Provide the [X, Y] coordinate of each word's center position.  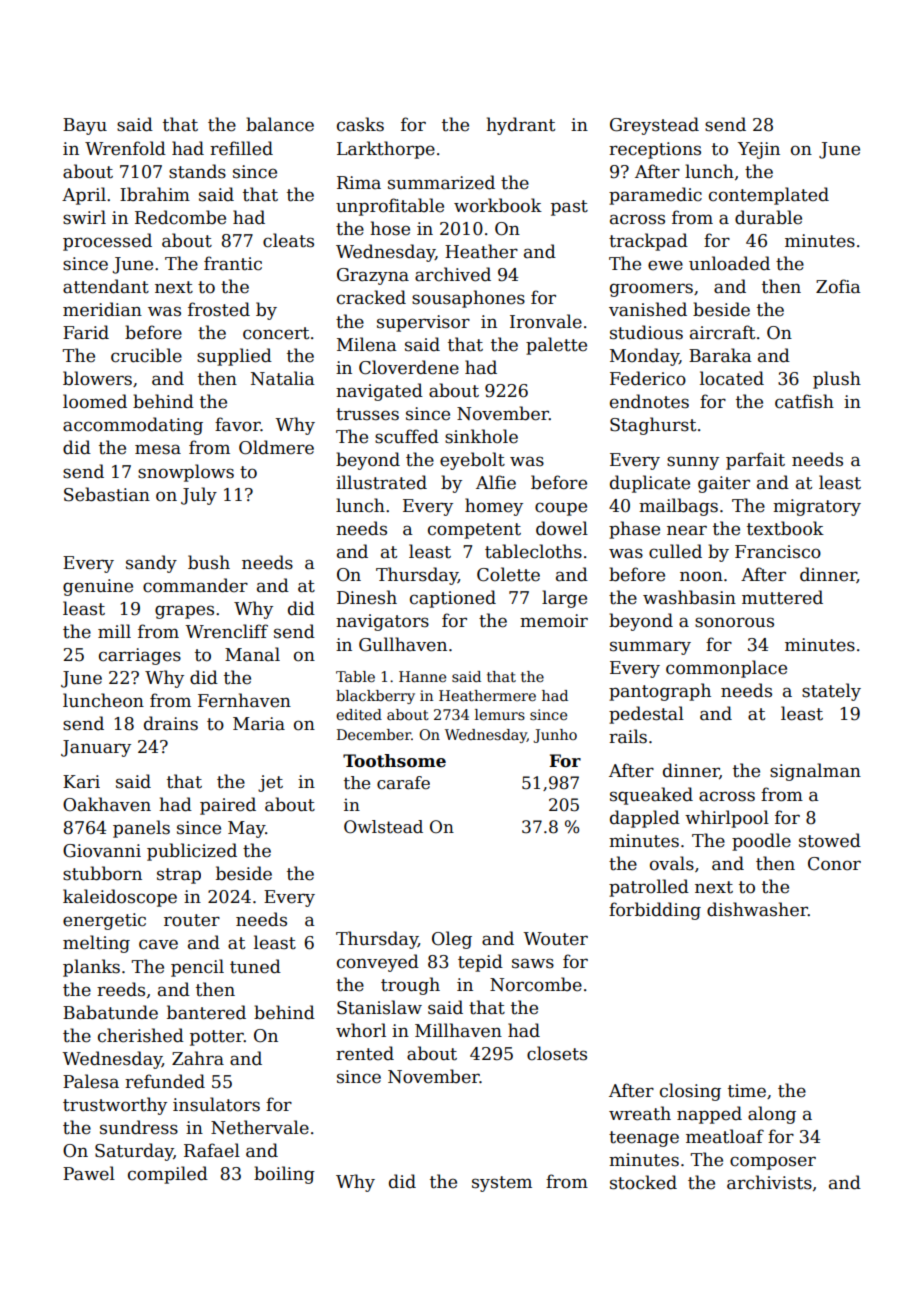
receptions [655, 150]
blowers [97, 378]
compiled [168, 1175]
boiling [284, 1175]
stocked [643, 1182]
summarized [441, 182]
